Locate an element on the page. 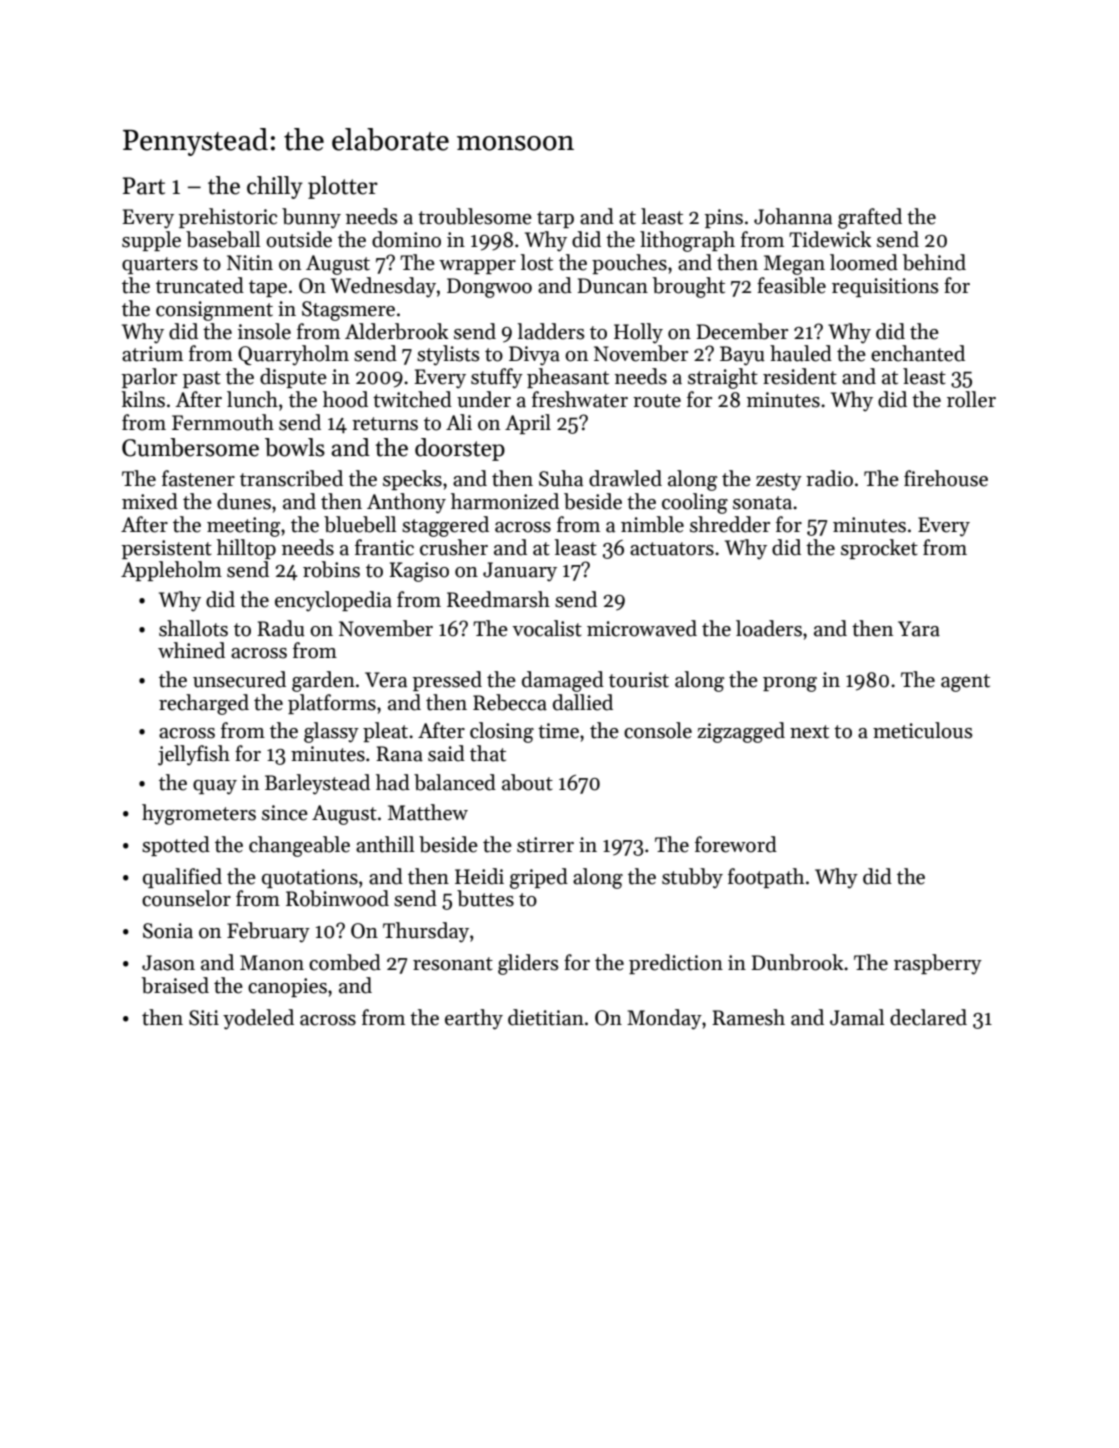 The image size is (1119, 1448). recharged is located at coordinates (204, 704).
